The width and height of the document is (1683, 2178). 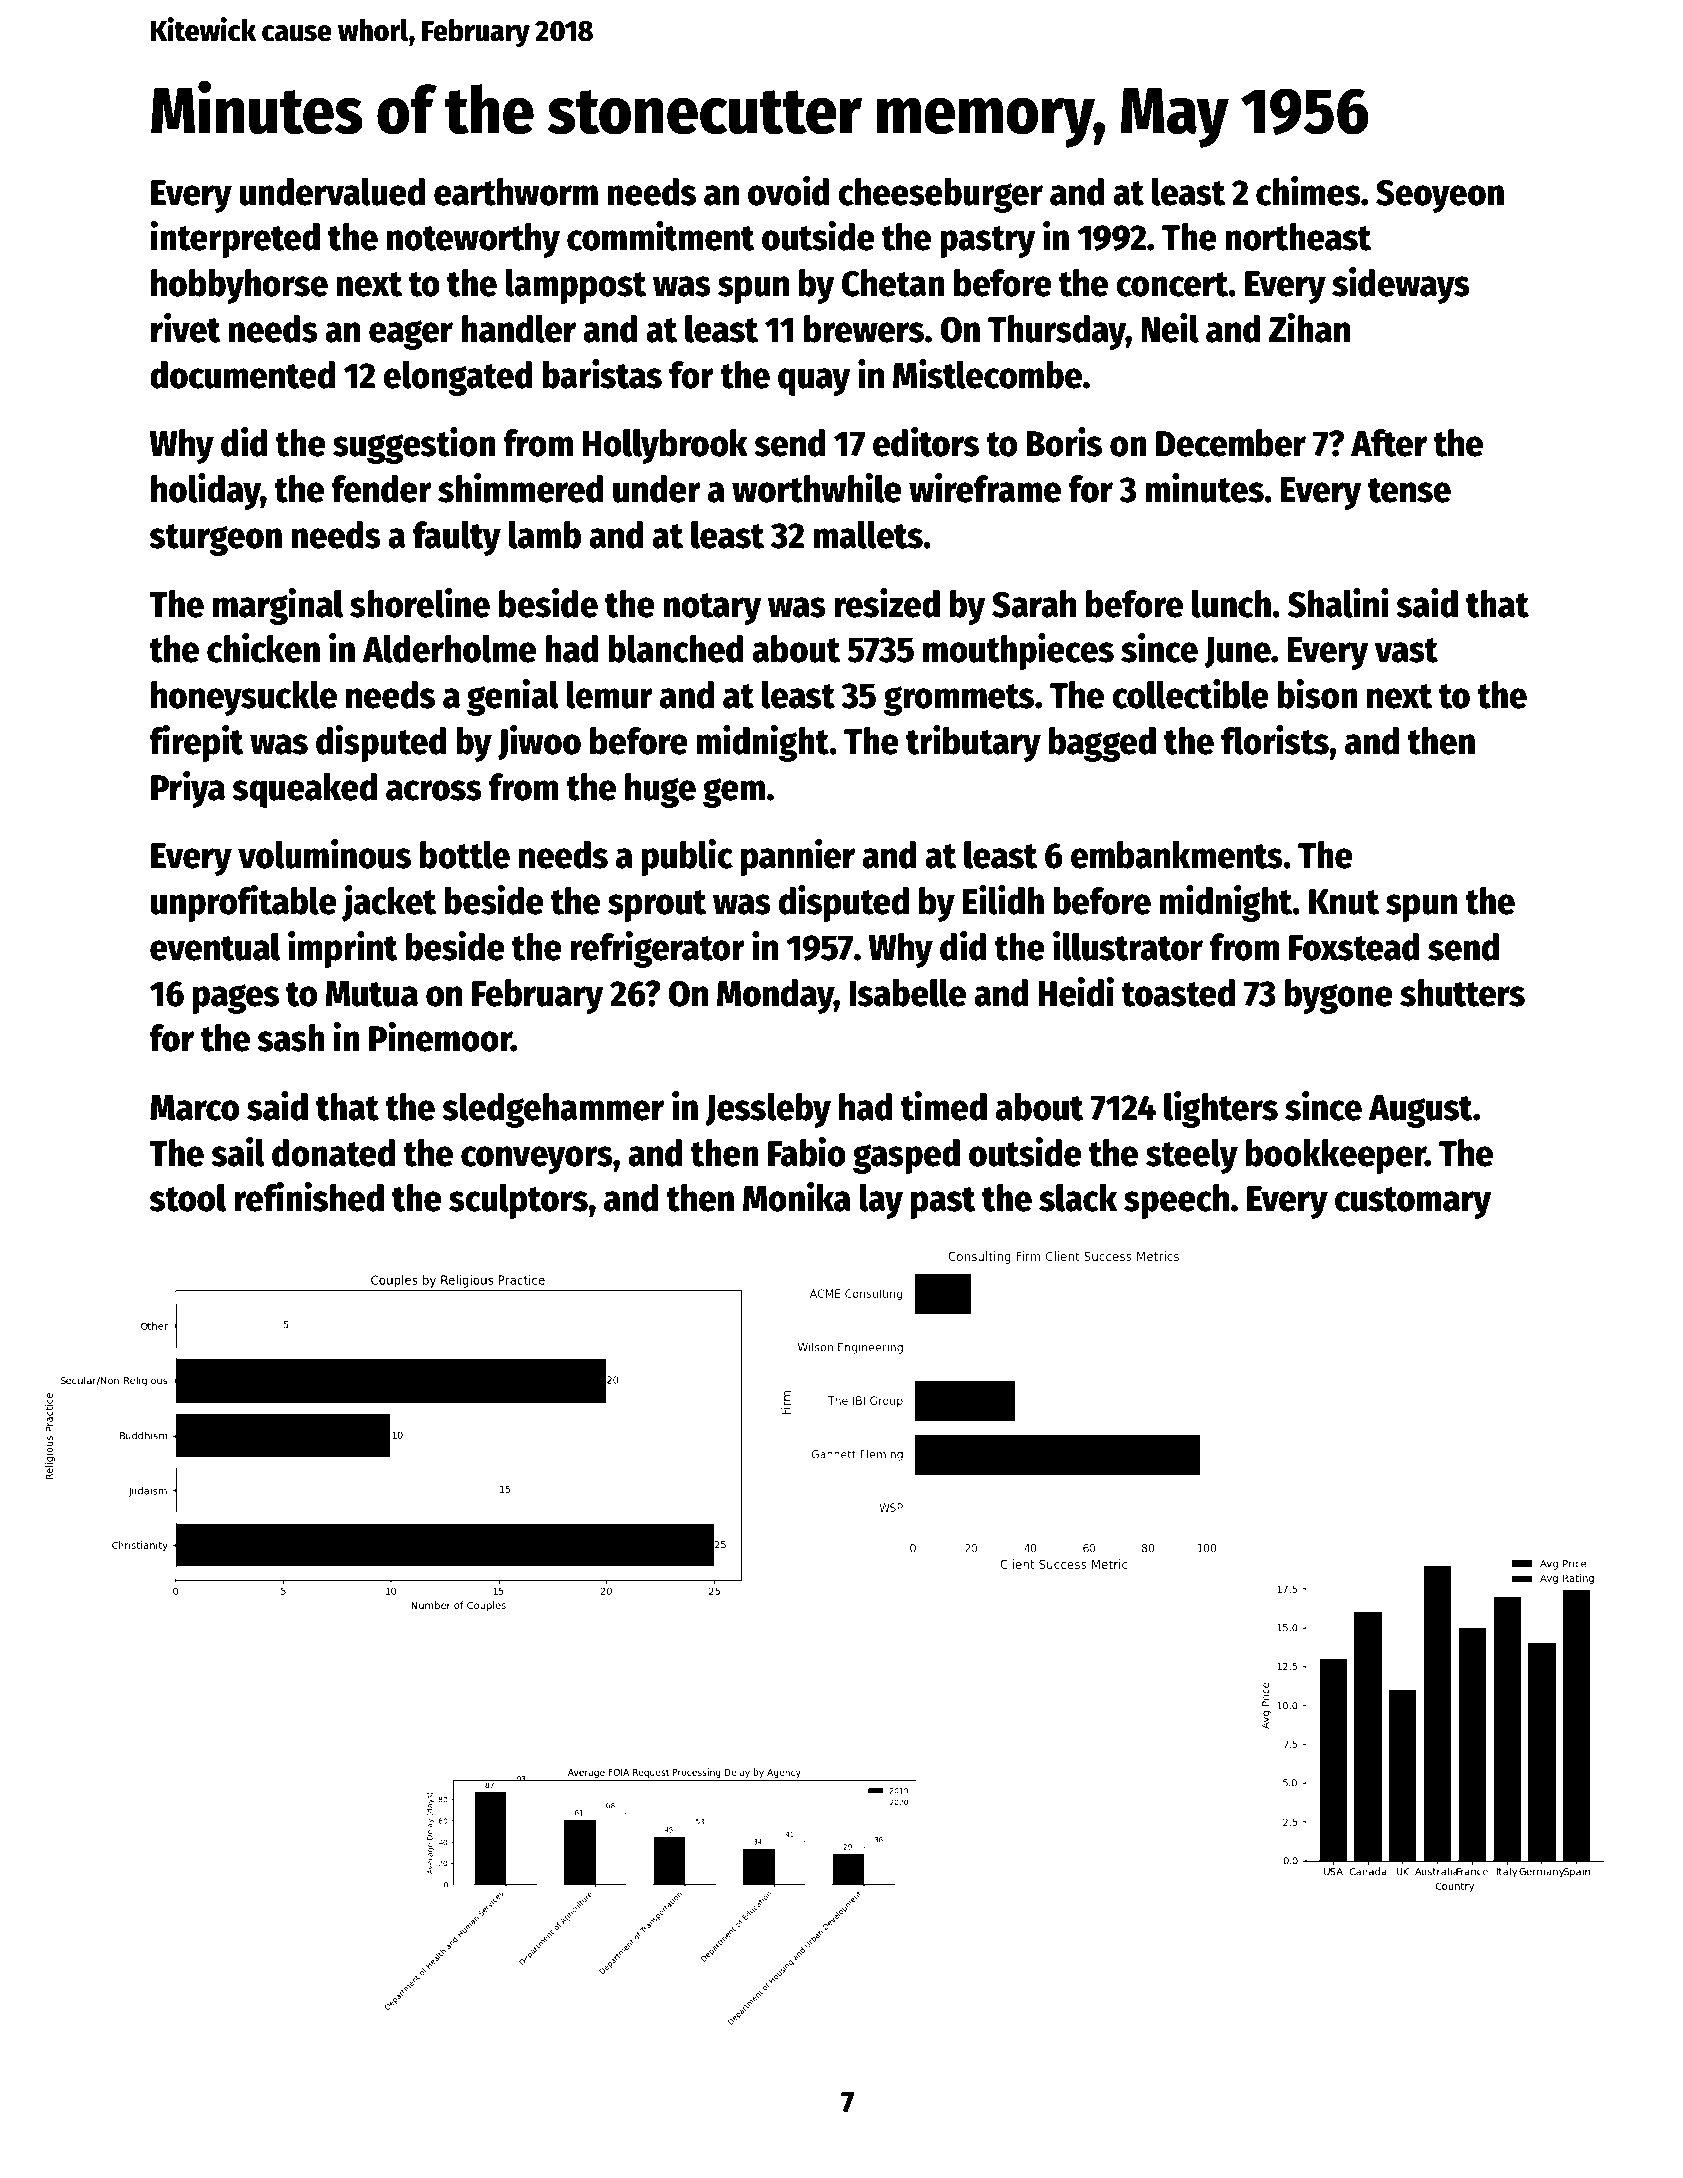 I want to click on sideways, so click(x=1401, y=285).
